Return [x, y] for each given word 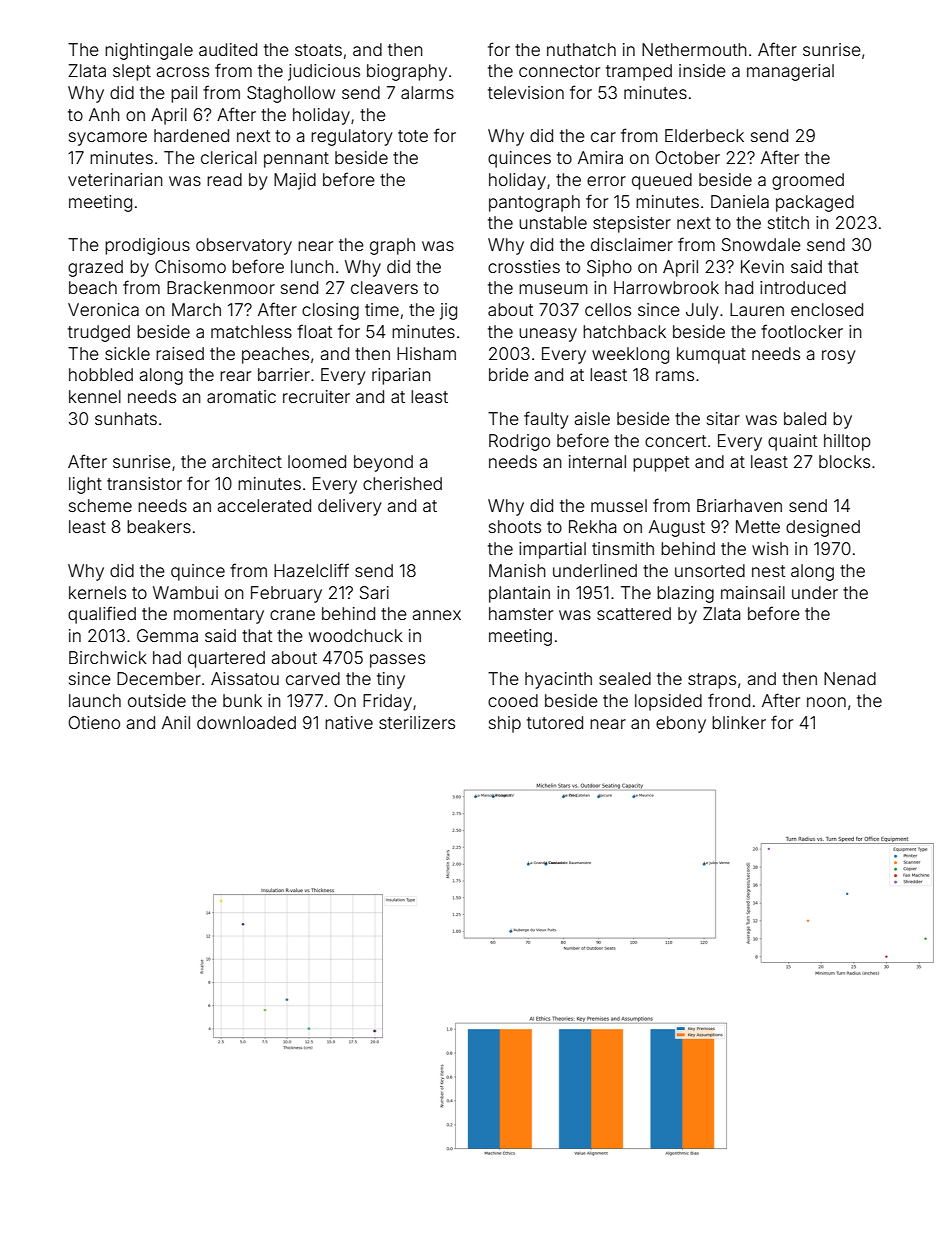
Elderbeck [704, 135]
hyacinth [558, 680]
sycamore [108, 139]
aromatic [241, 396]
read [224, 179]
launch [95, 700]
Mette [758, 526]
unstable [553, 222]
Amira [600, 157]
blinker [739, 722]
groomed [808, 181]
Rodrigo [519, 442]
